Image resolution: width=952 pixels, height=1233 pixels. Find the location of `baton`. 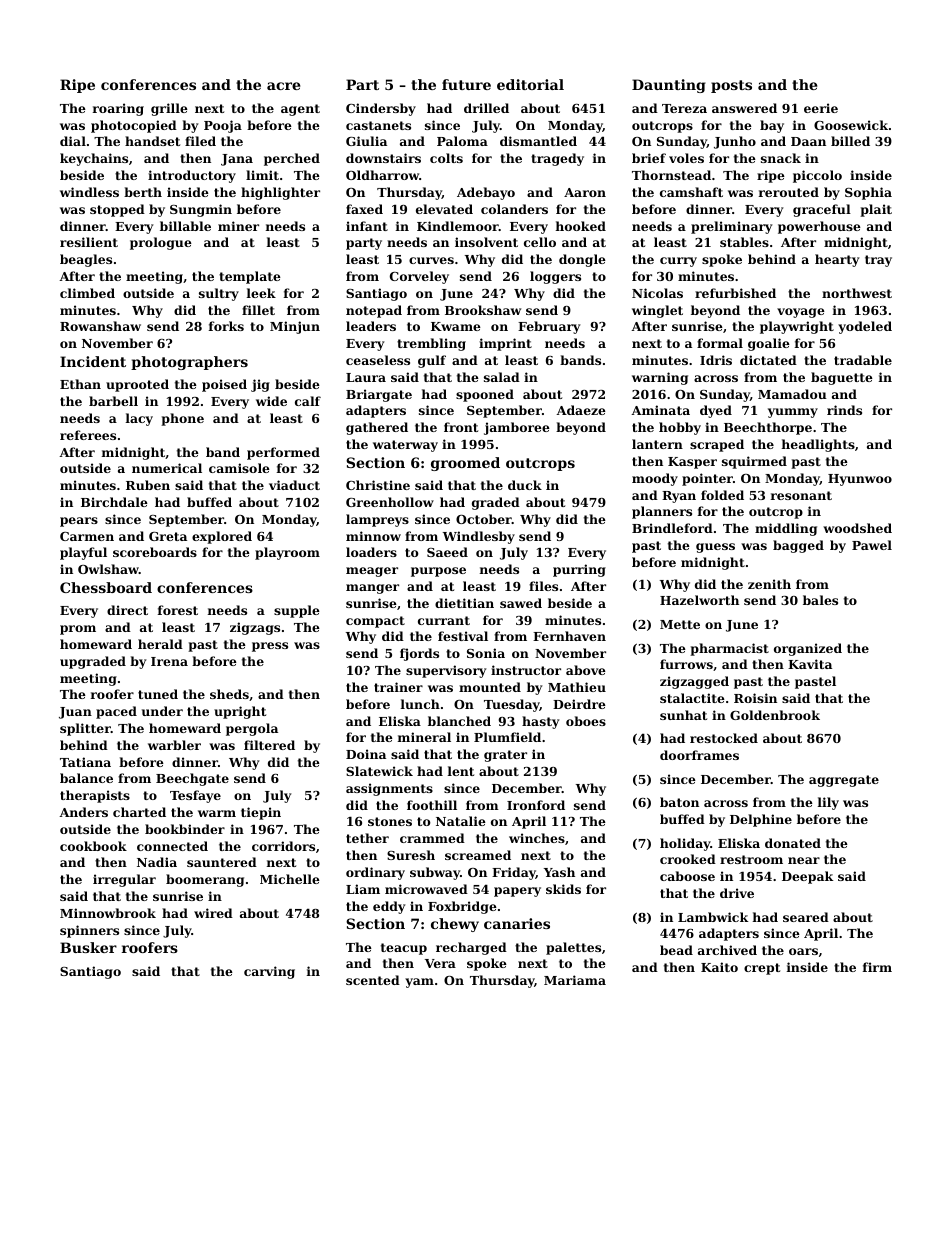

baton is located at coordinates (679, 802).
